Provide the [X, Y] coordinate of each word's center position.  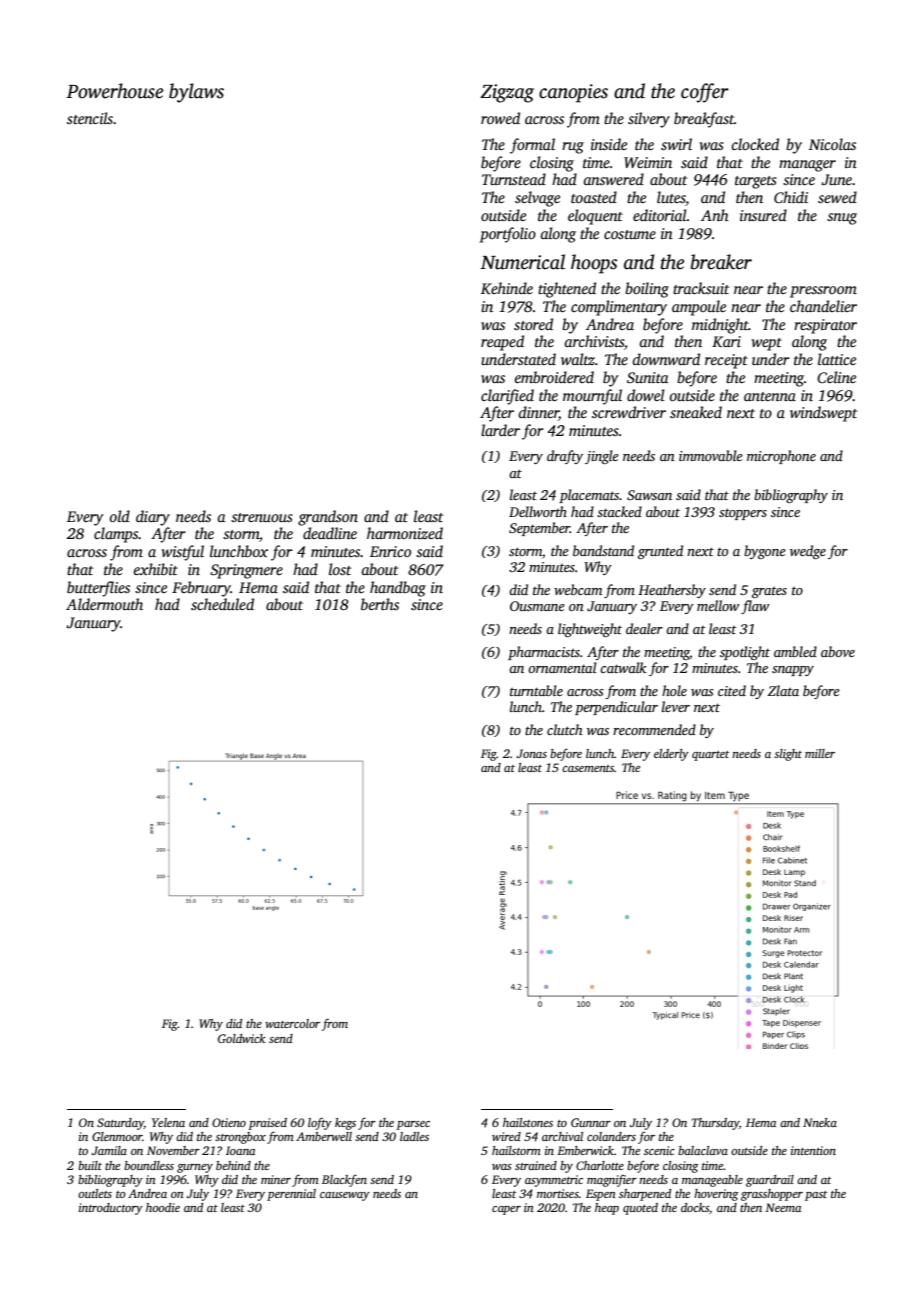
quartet [710, 756]
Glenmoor [117, 1136]
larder [500, 430]
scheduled [222, 604]
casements [588, 768]
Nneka [820, 1122]
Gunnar [591, 1122]
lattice [837, 359]
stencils [90, 118]
